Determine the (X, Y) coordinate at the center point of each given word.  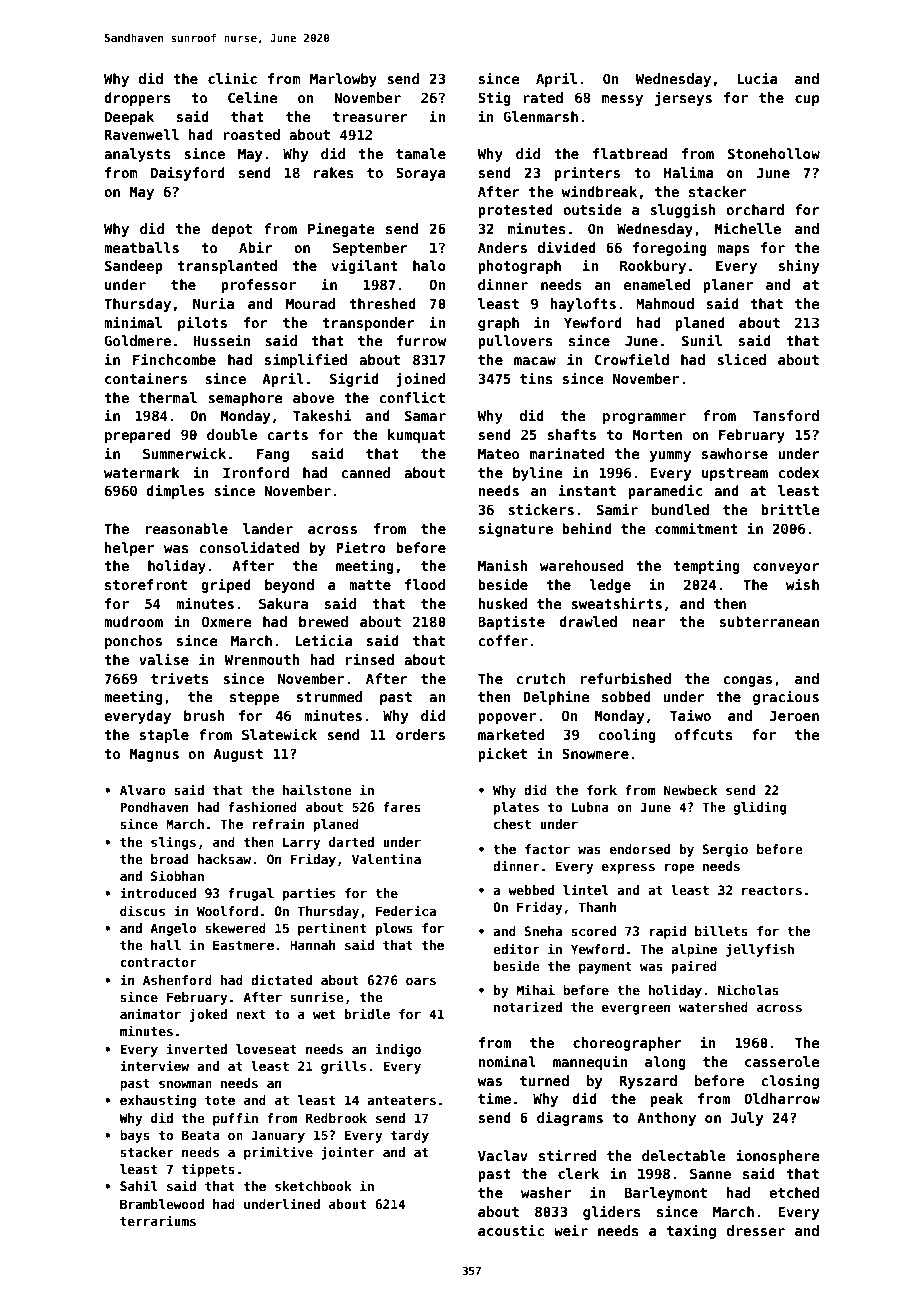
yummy (670, 456)
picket (502, 754)
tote (220, 1100)
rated (543, 97)
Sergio (725, 850)
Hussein (222, 340)
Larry (302, 843)
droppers (137, 99)
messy (622, 100)
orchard (755, 209)
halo (429, 265)
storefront (146, 584)
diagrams (570, 1118)
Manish (502, 565)
